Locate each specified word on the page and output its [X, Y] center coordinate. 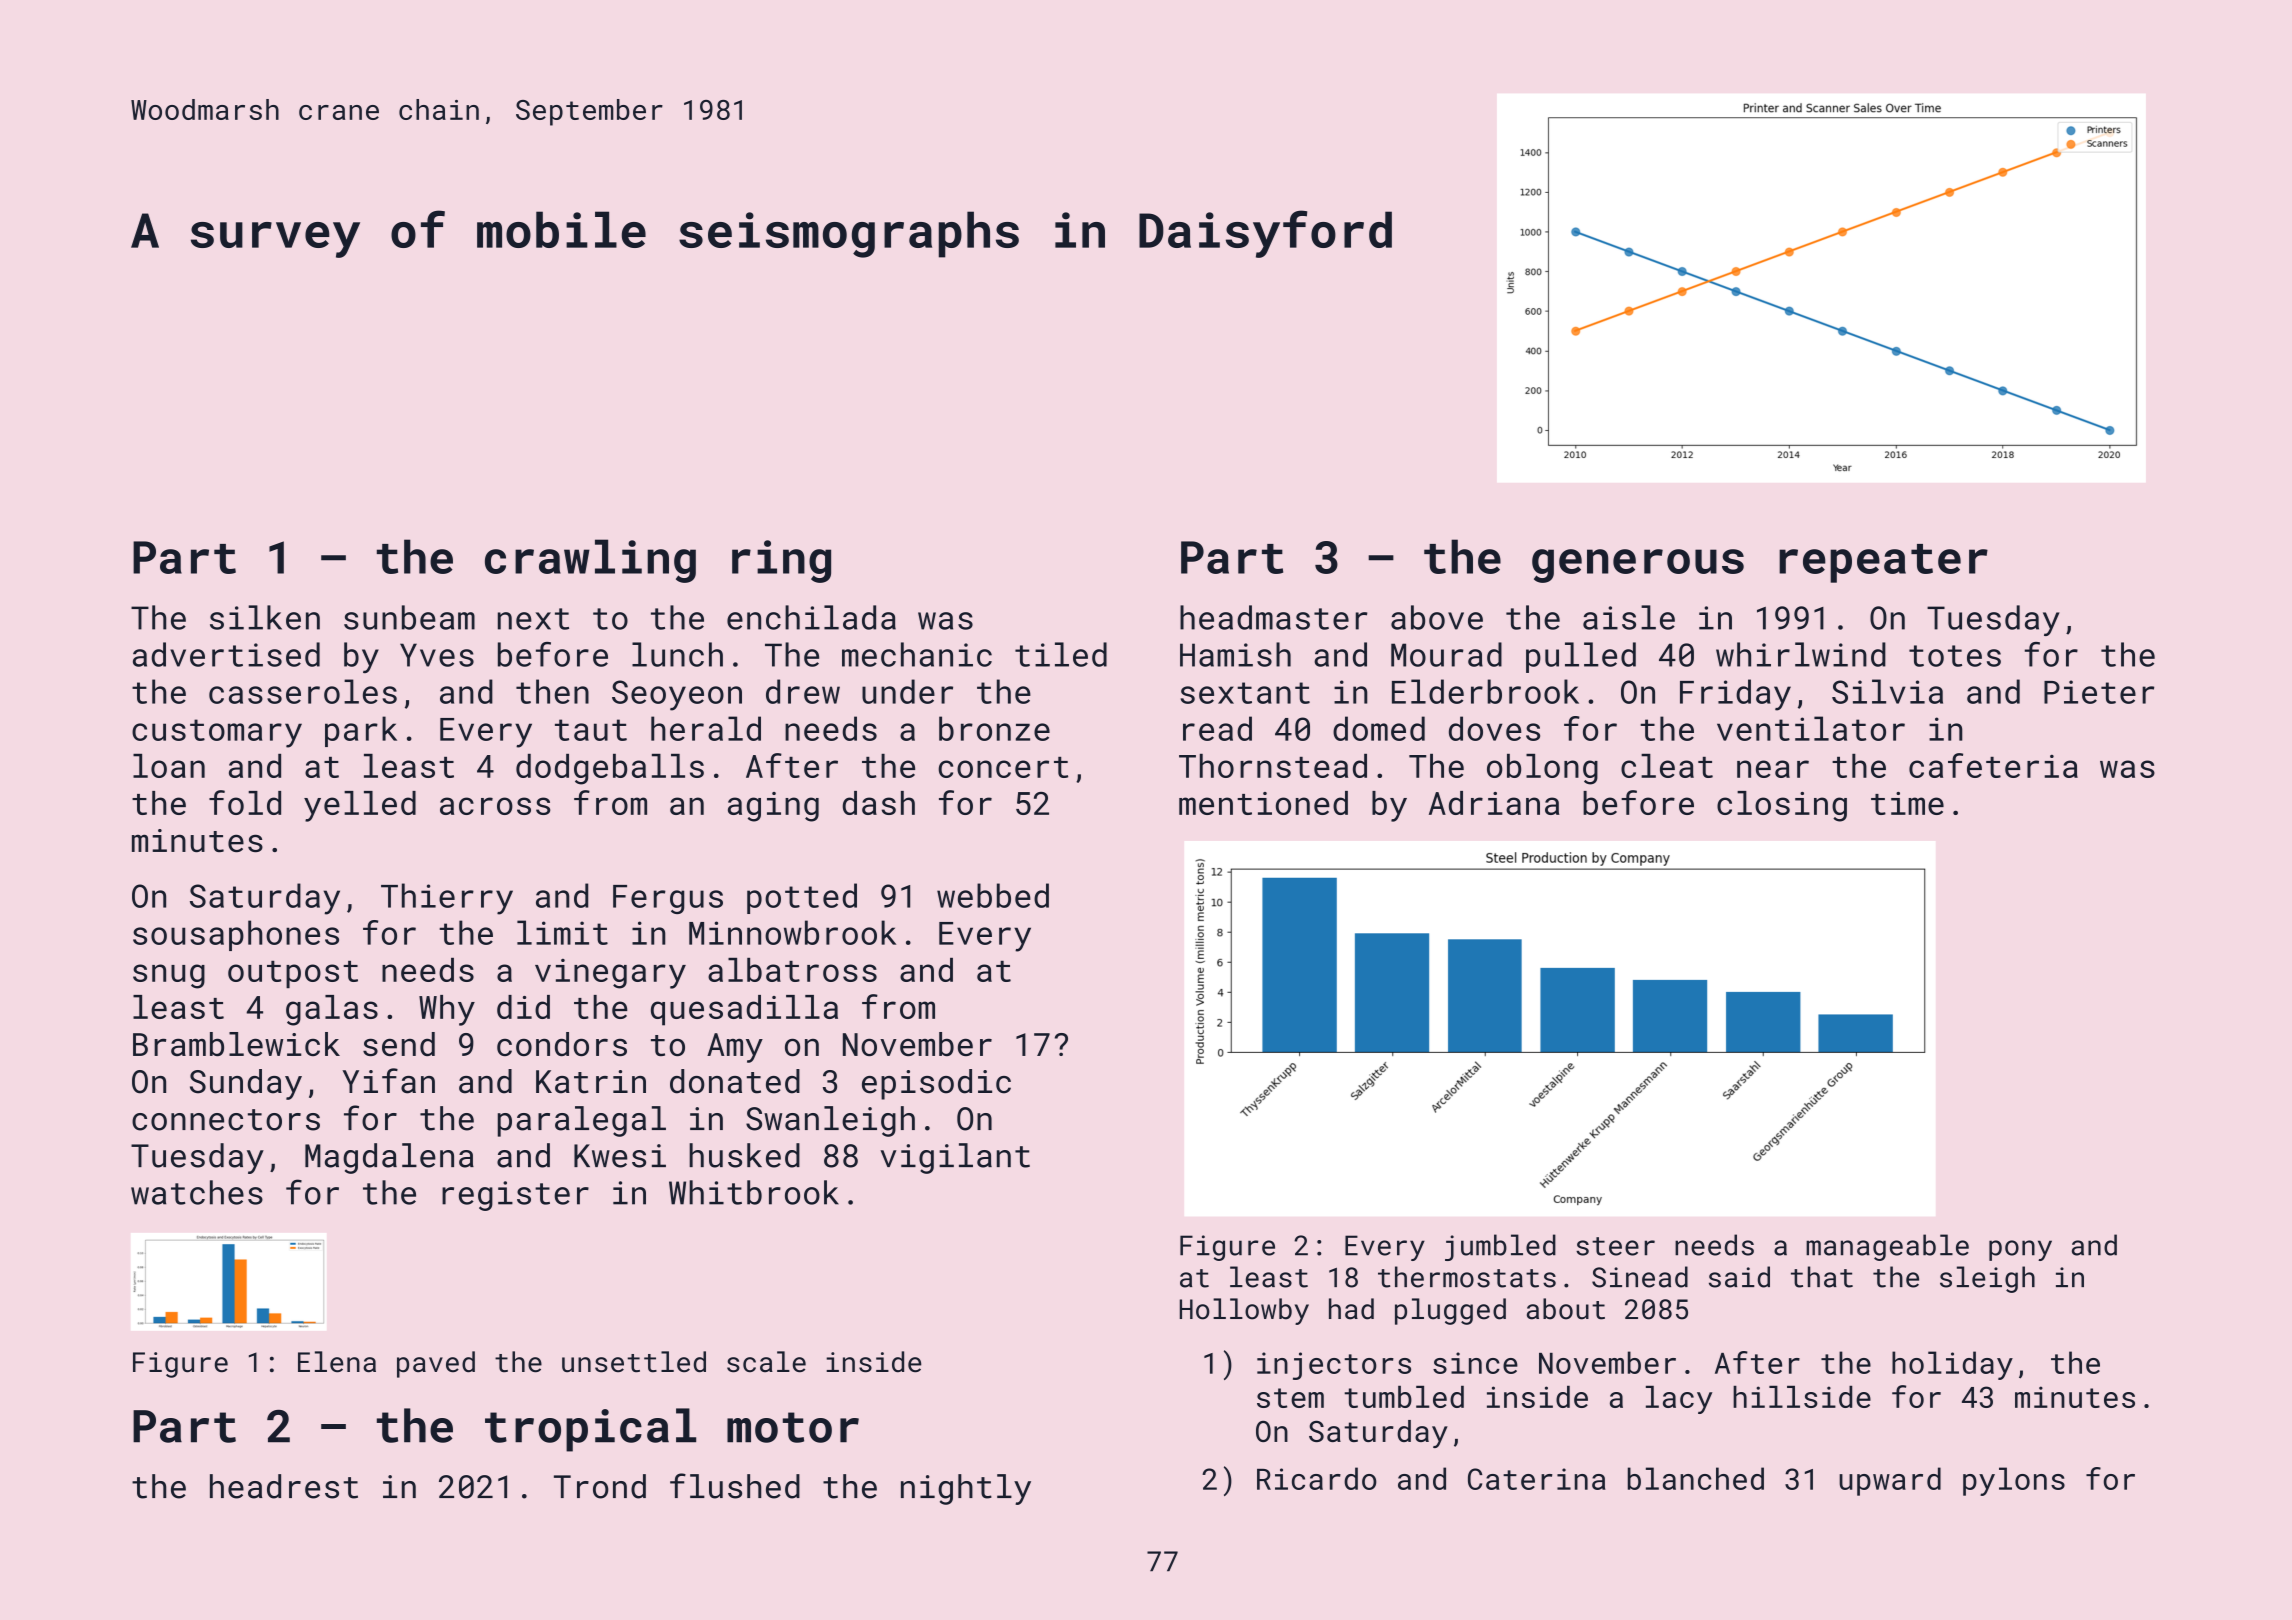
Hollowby [1244, 1311]
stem [1290, 1398]
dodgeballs [610, 769]
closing [1782, 806]
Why [447, 1010]
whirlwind [1801, 654]
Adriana [1494, 803]
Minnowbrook [792, 932]
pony [2020, 1250]
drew [803, 691]
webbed [993, 895]
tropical [590, 1430]
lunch [677, 654]
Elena [337, 1362]
